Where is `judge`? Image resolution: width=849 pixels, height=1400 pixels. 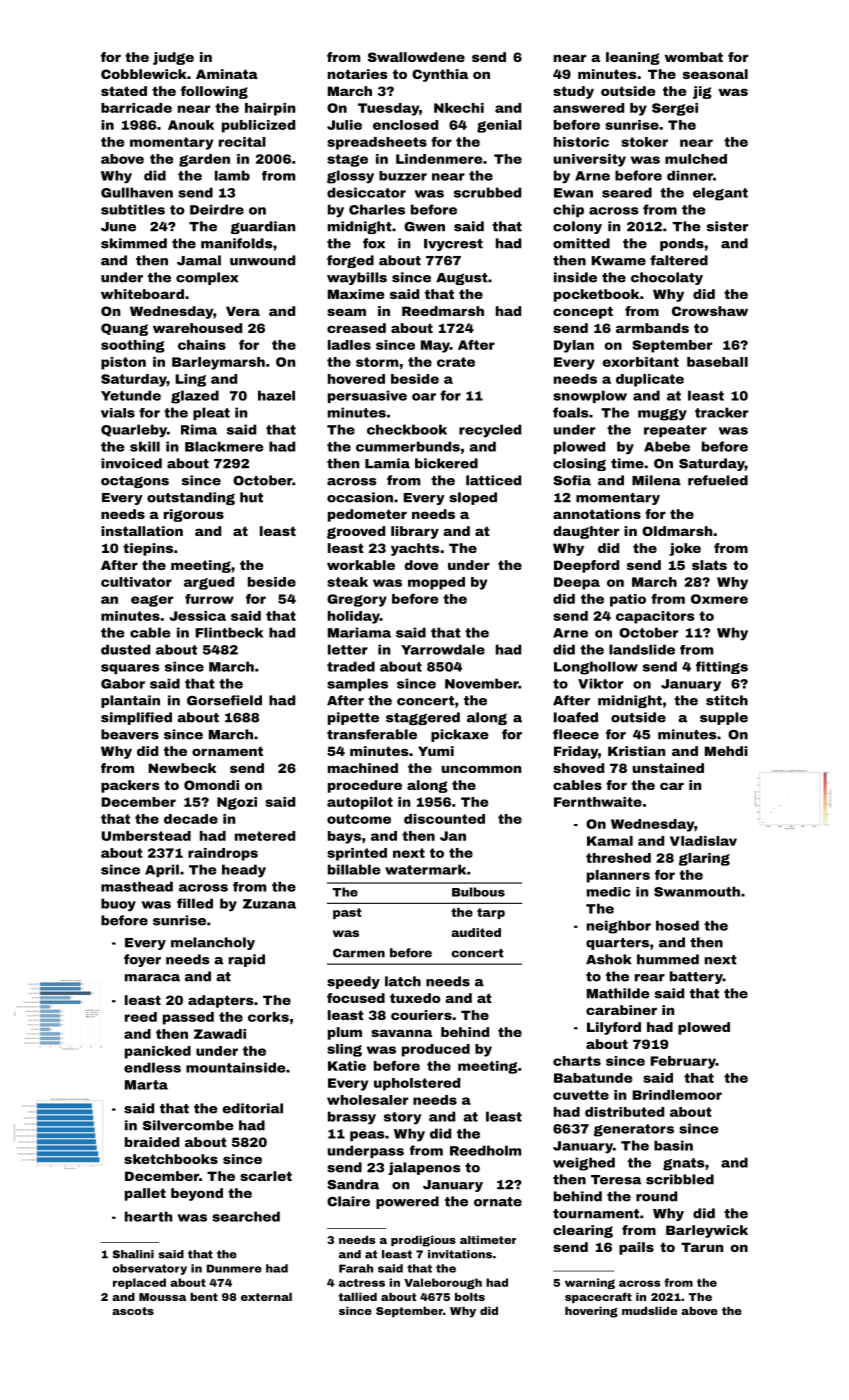
judge is located at coordinates (173, 58).
